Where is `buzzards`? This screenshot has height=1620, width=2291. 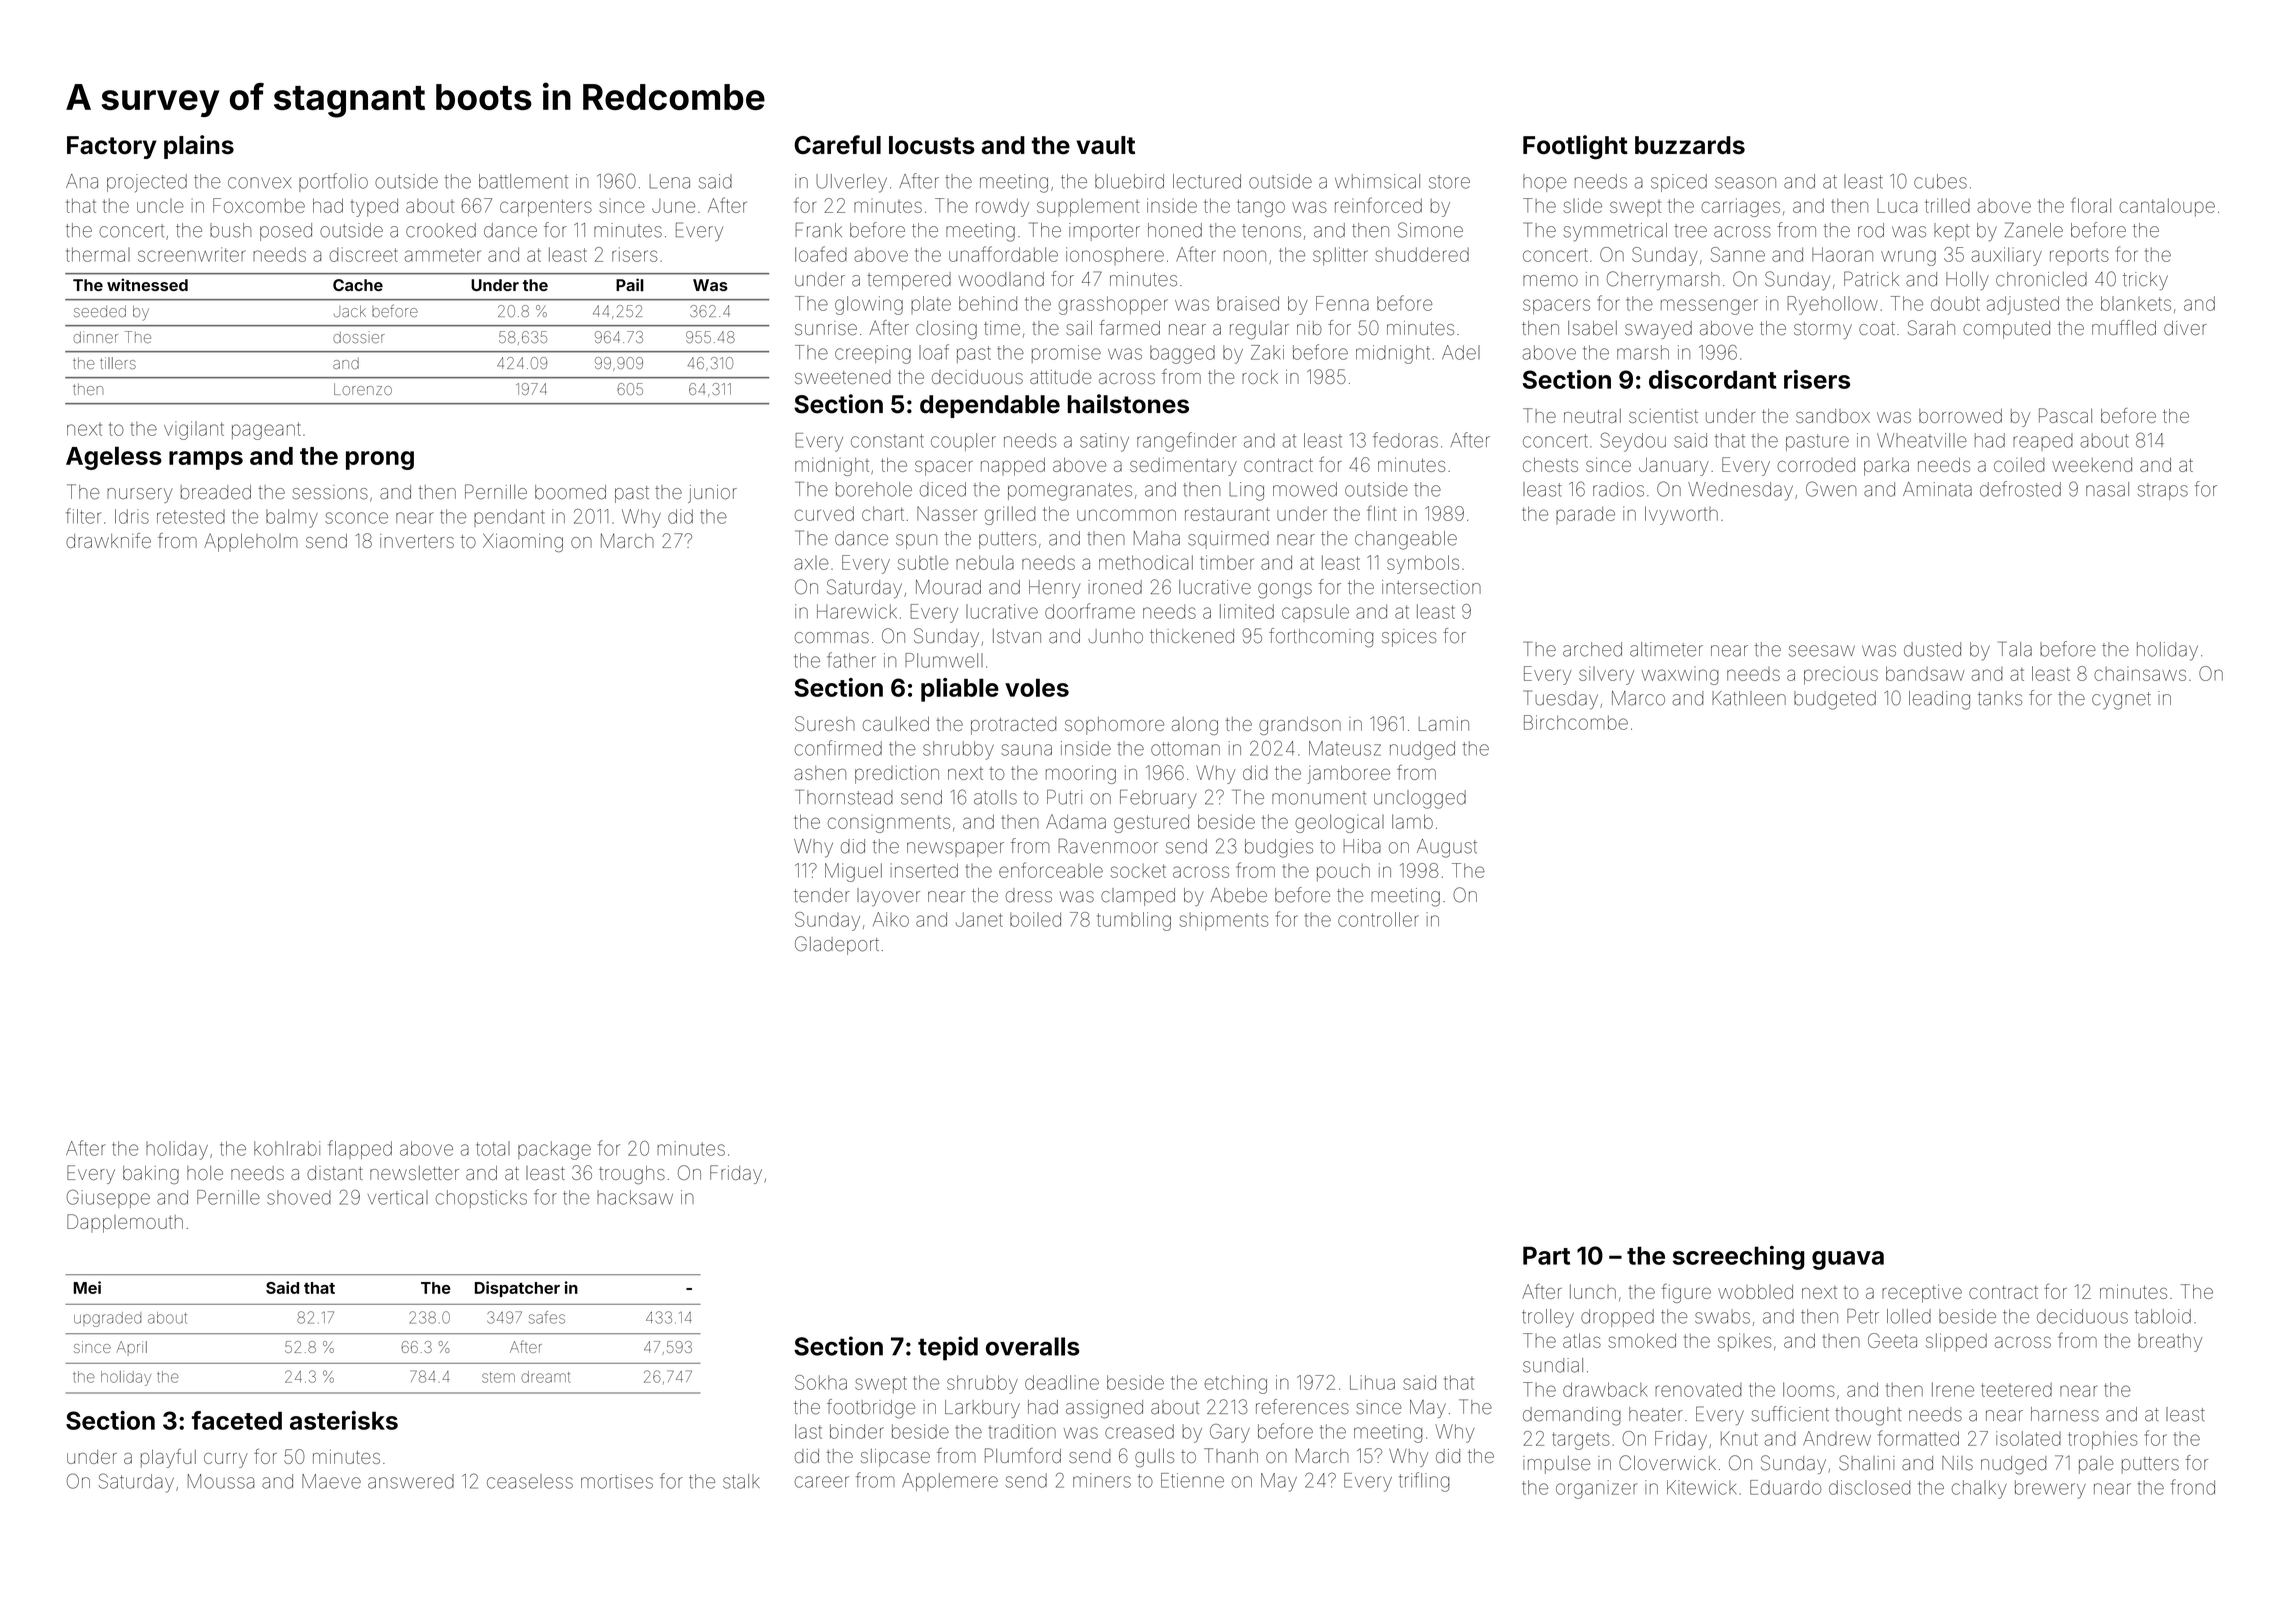
buzzards is located at coordinates (1690, 145).
